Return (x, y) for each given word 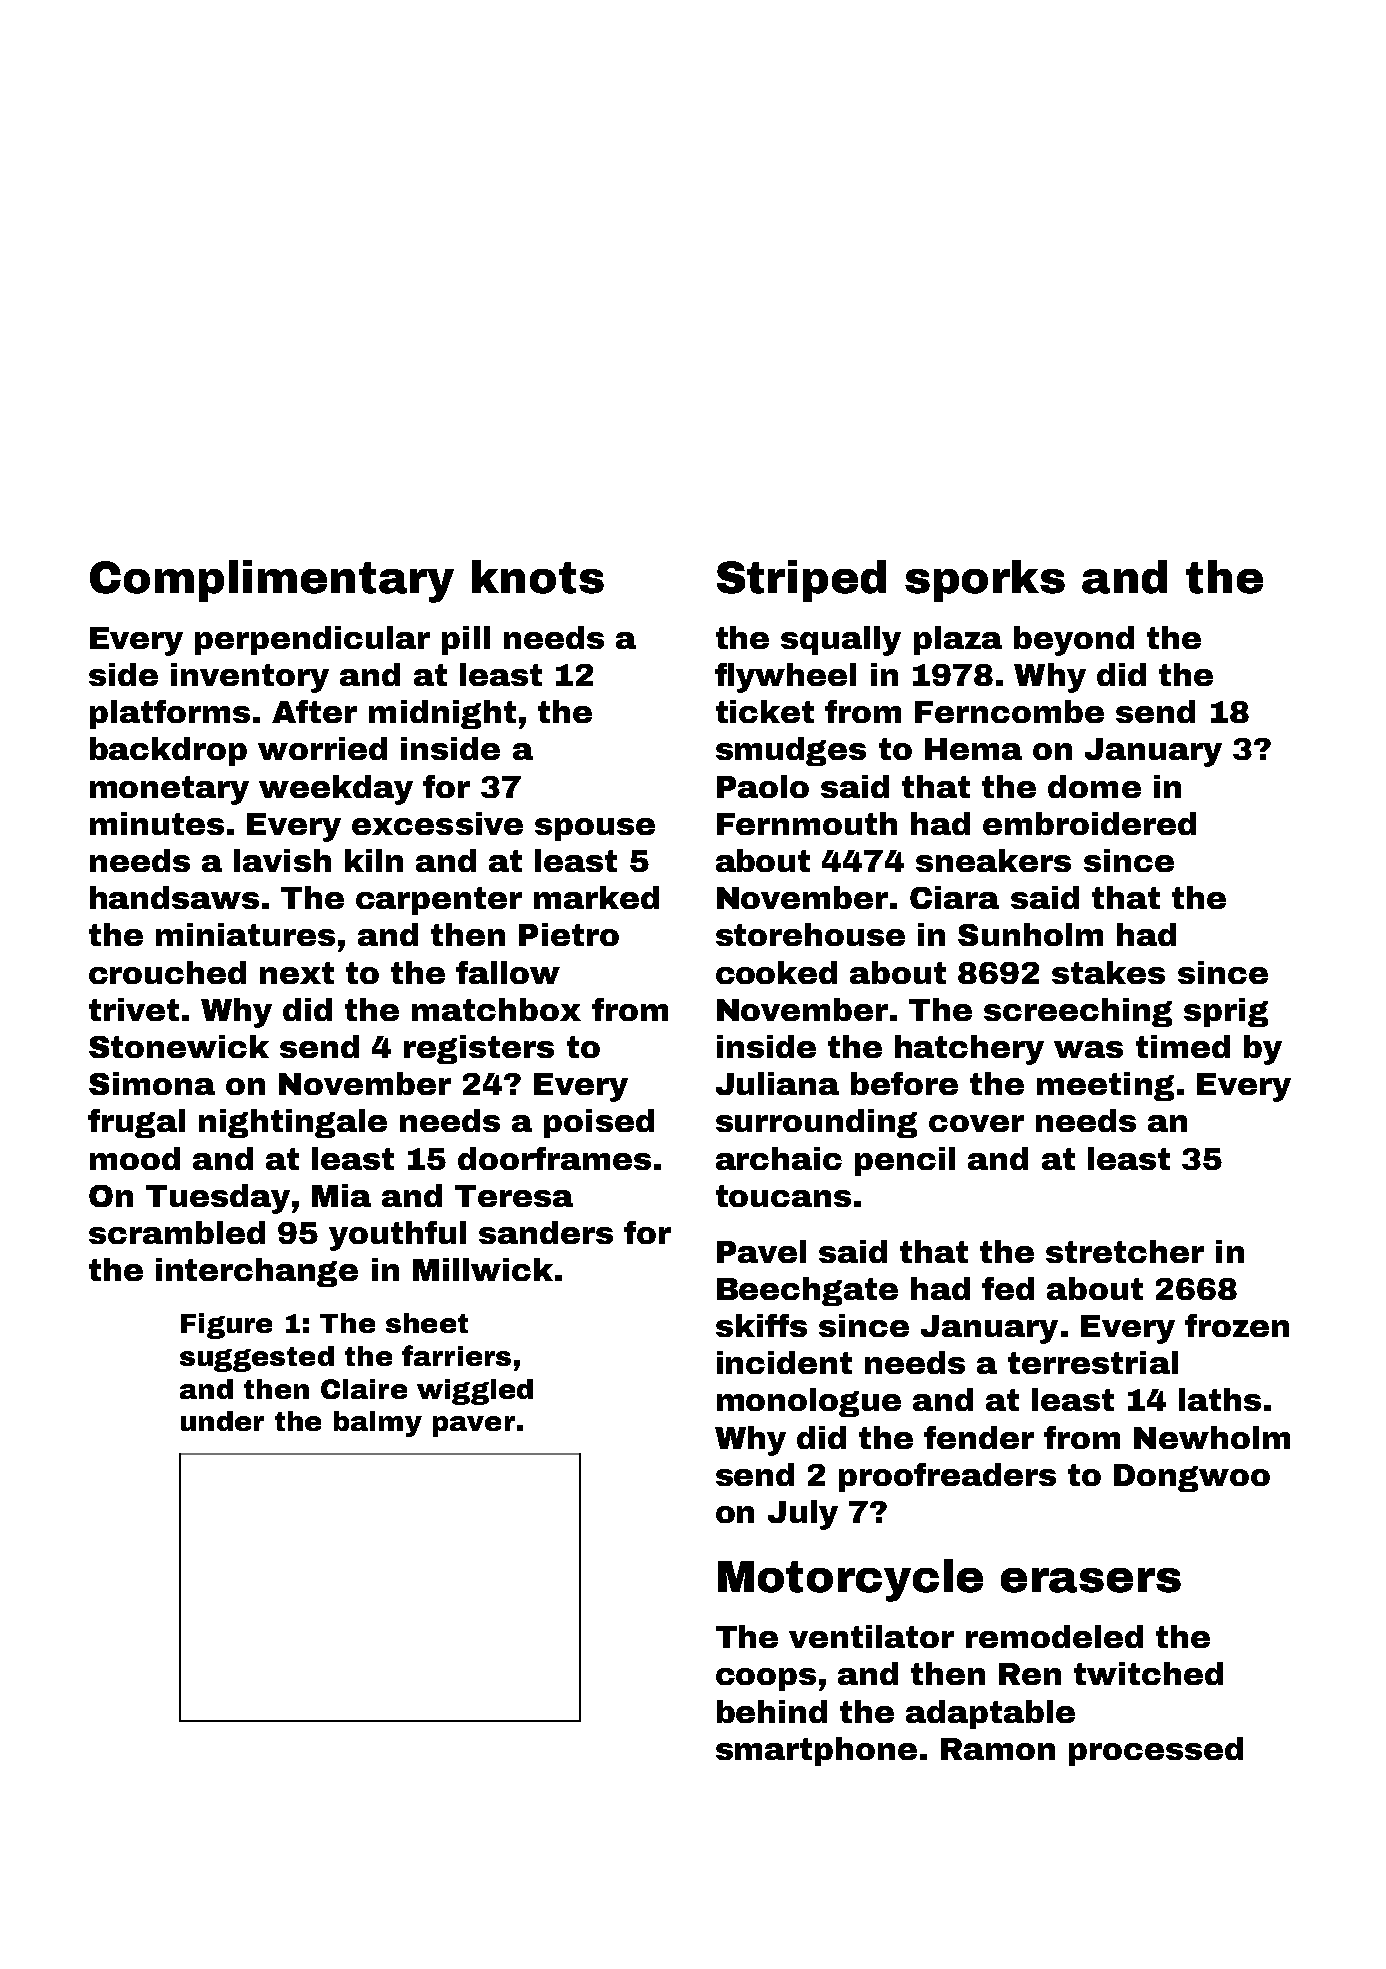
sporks (985, 581)
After (314, 711)
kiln (374, 860)
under (222, 1421)
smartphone (816, 1751)
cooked (776, 972)
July (803, 1515)
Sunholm (1030, 934)
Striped (801, 581)
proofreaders (947, 1477)
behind (772, 1711)
